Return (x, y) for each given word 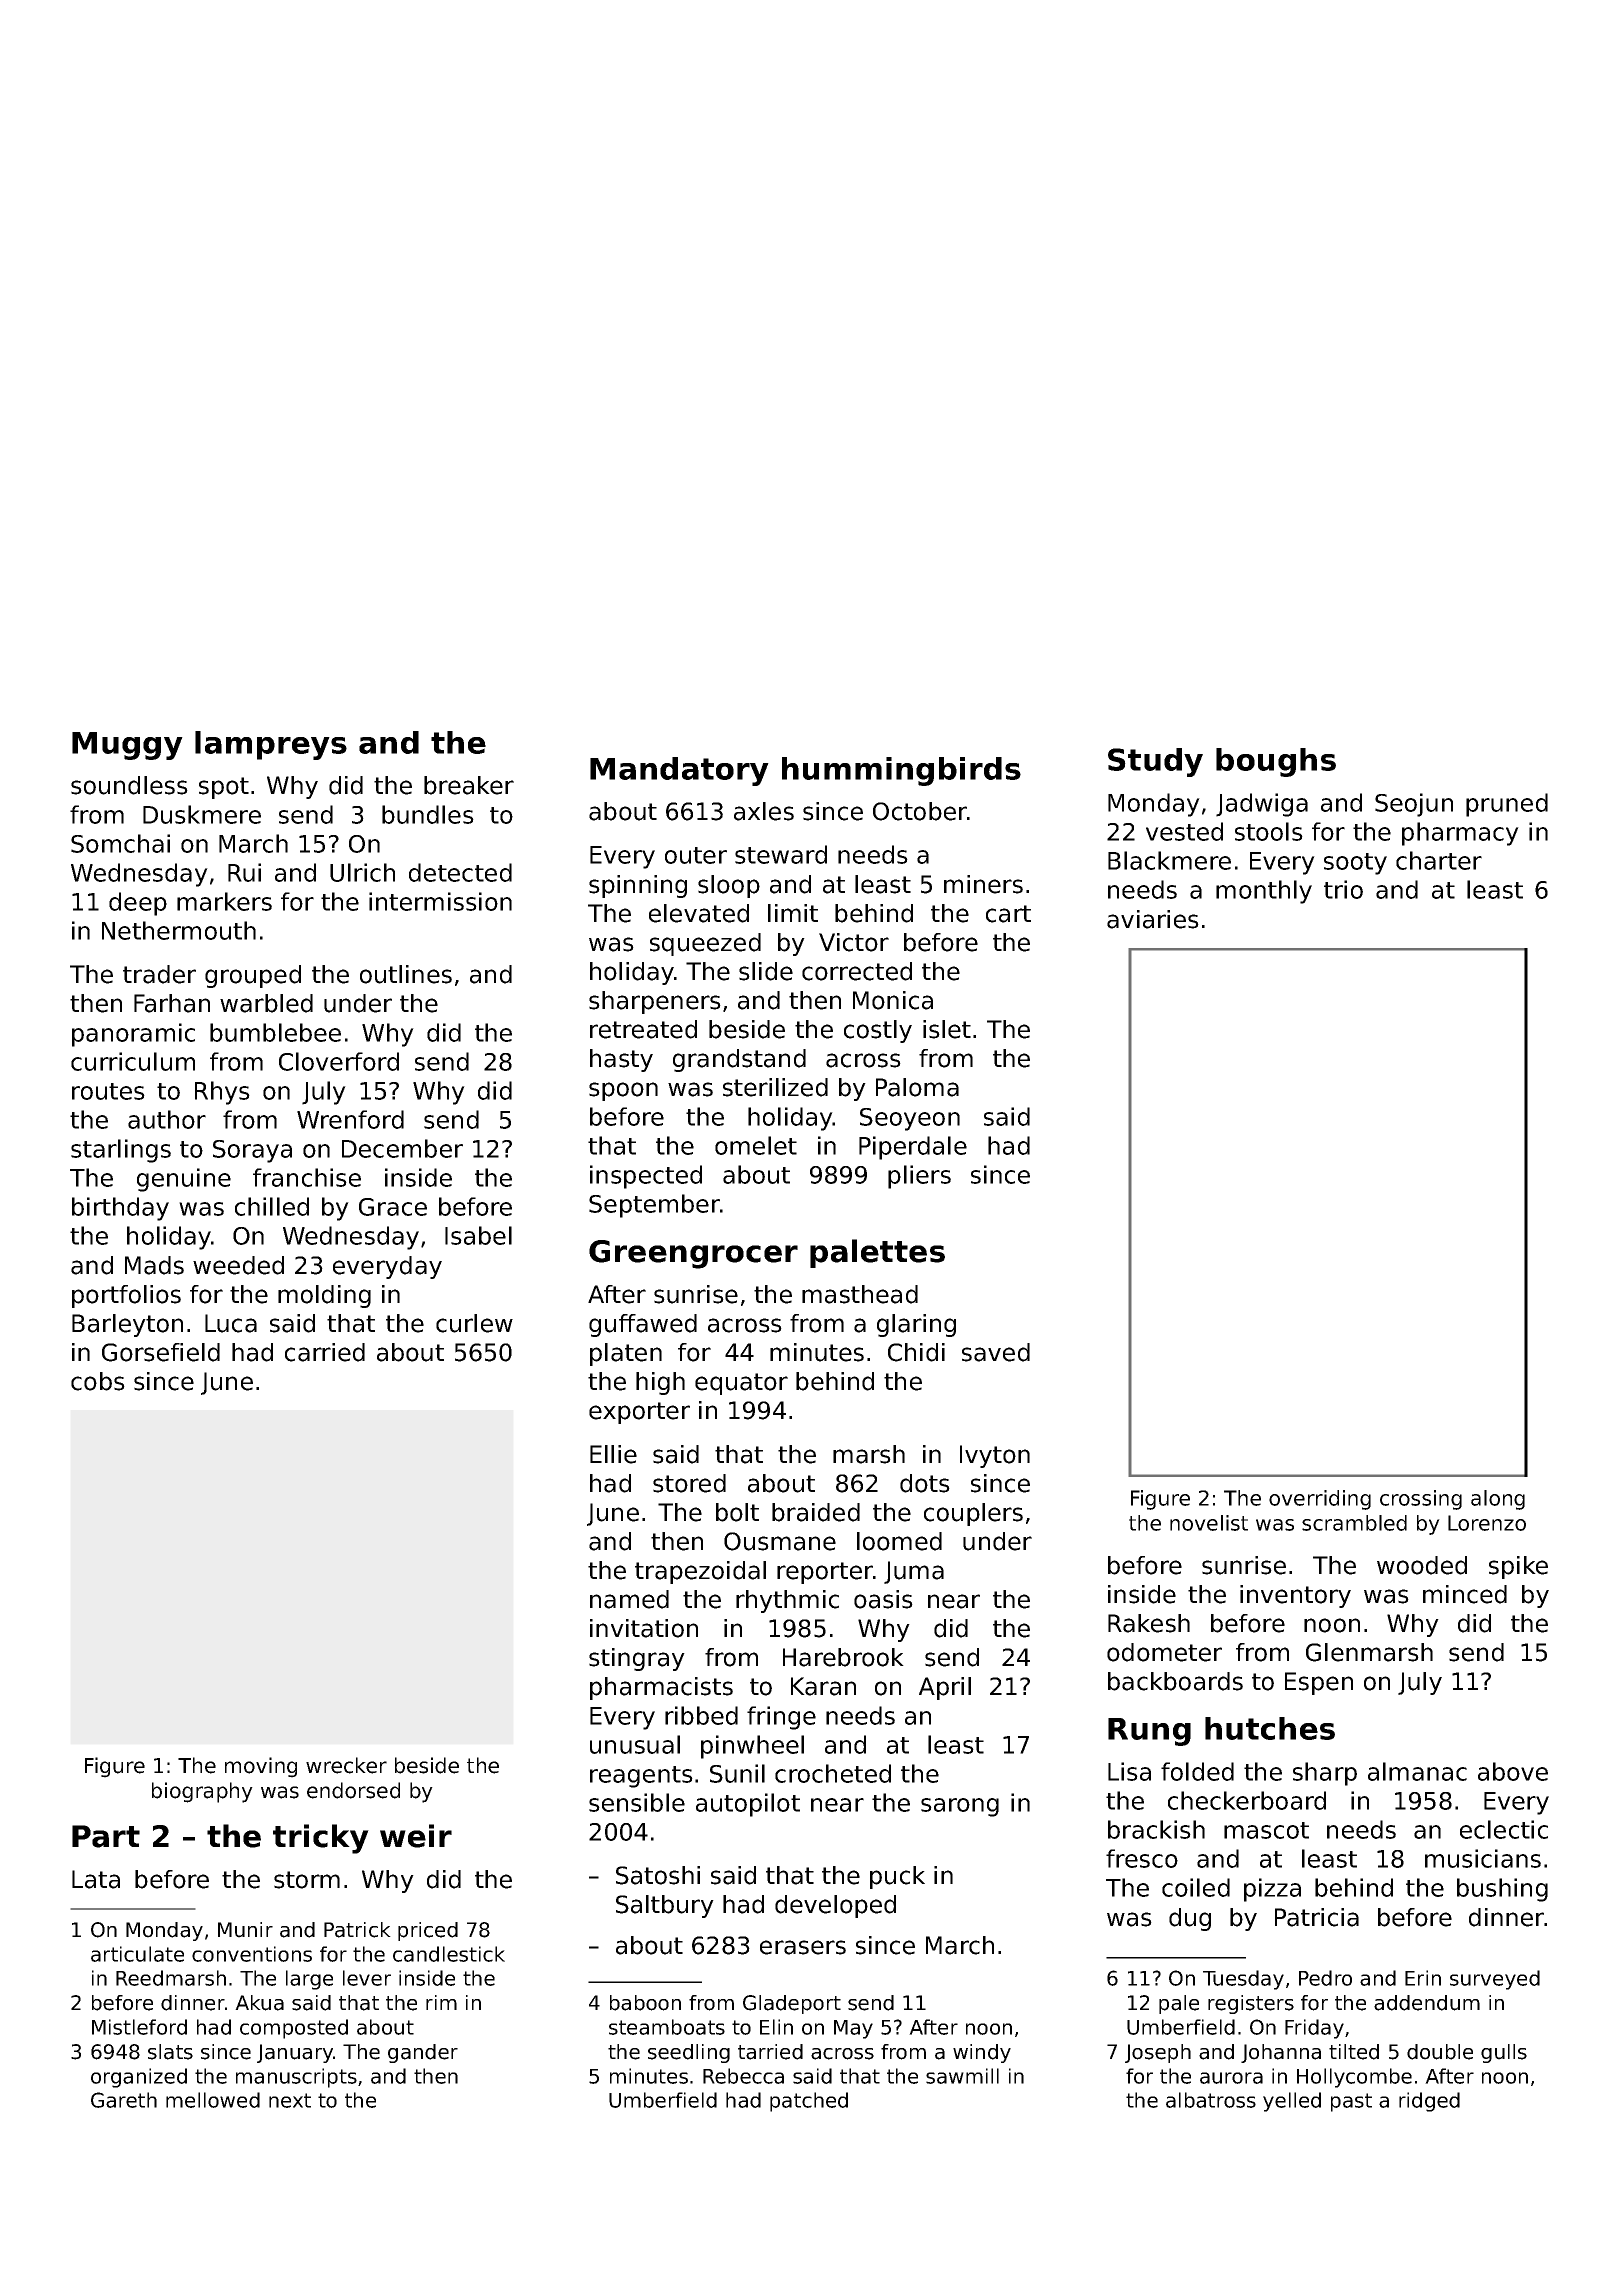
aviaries (1153, 919)
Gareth (124, 2100)
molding (324, 1296)
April (945, 1688)
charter (1439, 860)
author (167, 1119)
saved (996, 1352)
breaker (469, 785)
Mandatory (679, 771)
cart (1008, 914)
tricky (321, 1839)
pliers (919, 1177)
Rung (1149, 1732)
